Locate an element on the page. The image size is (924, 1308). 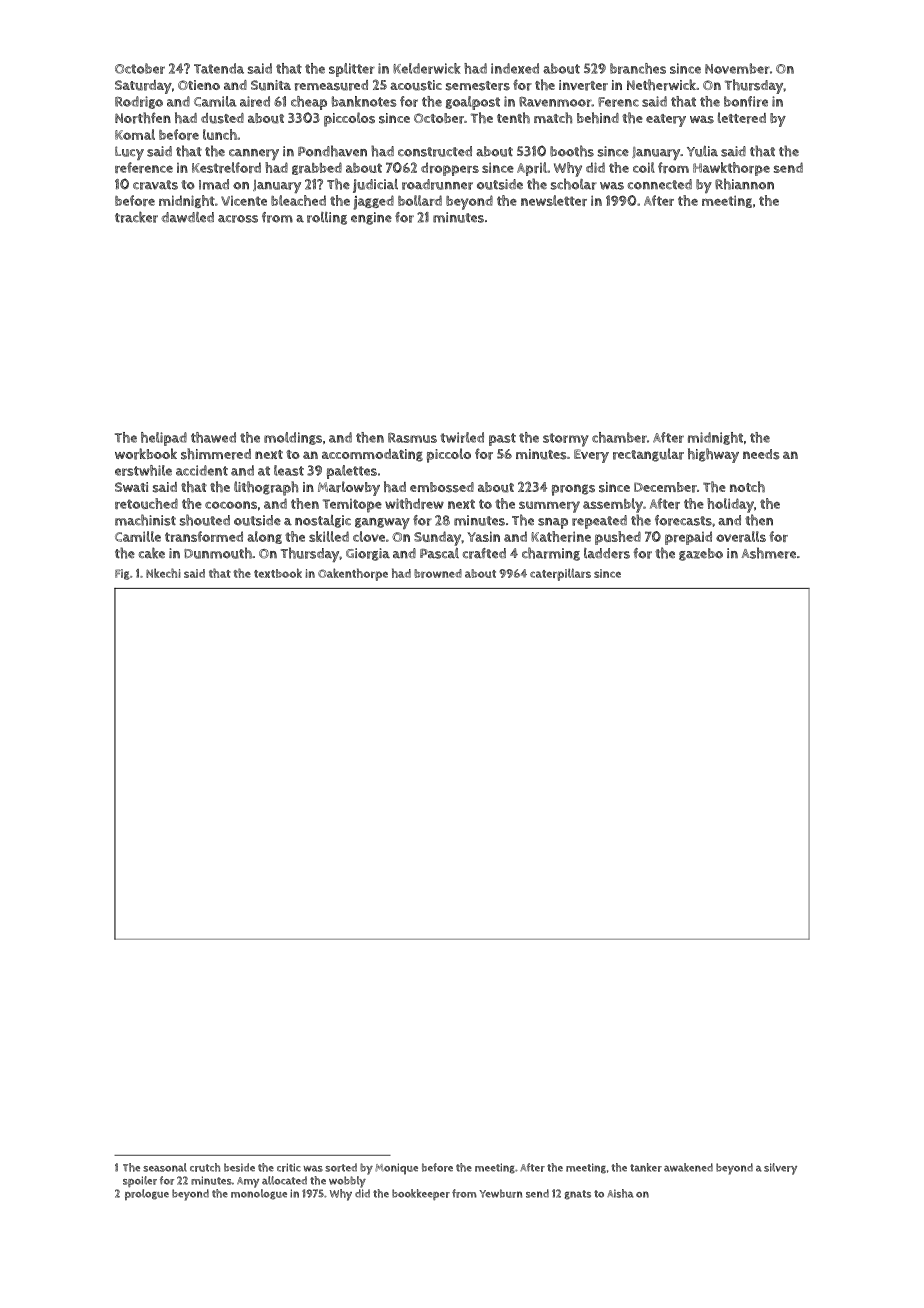
Aisha is located at coordinates (620, 1193).
